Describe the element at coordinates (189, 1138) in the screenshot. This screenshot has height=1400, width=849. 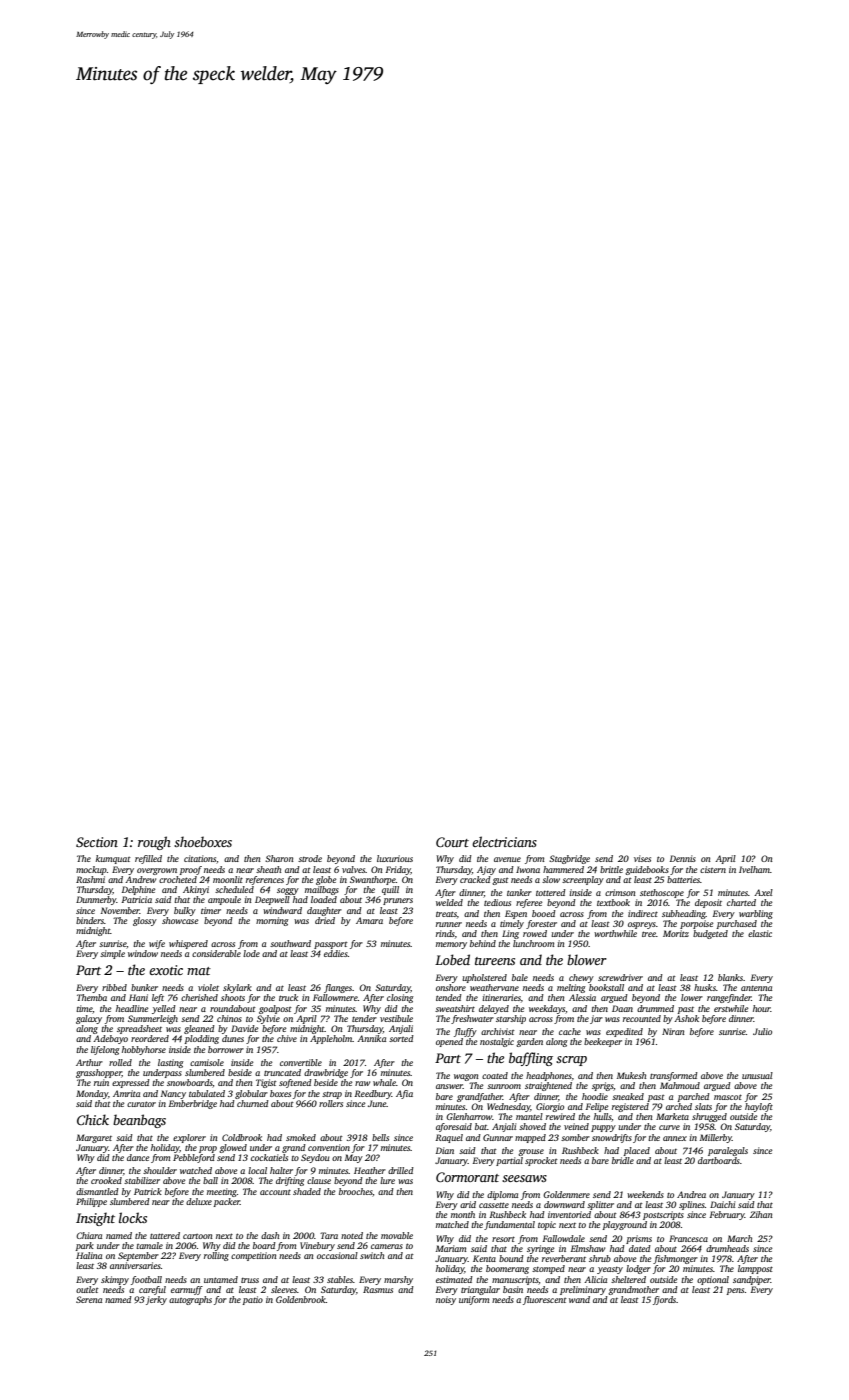
I see `explorer` at that location.
